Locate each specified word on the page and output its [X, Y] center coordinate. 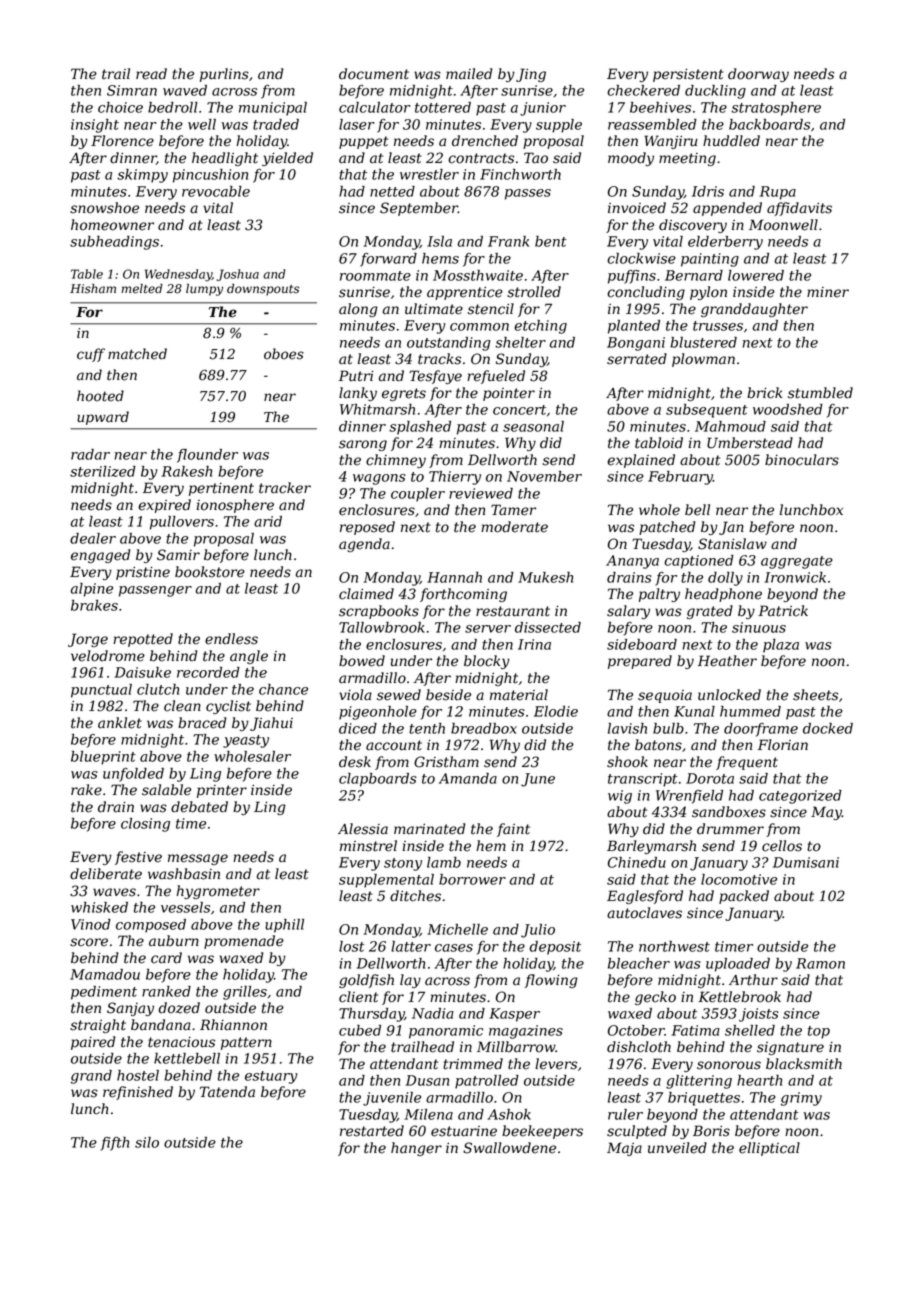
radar [90, 454]
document [374, 74]
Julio [538, 931]
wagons [379, 479]
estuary [271, 1077]
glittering [699, 1082]
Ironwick [795, 577]
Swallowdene [509, 1148]
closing [145, 825]
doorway [758, 75]
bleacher [639, 963]
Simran [132, 90]
